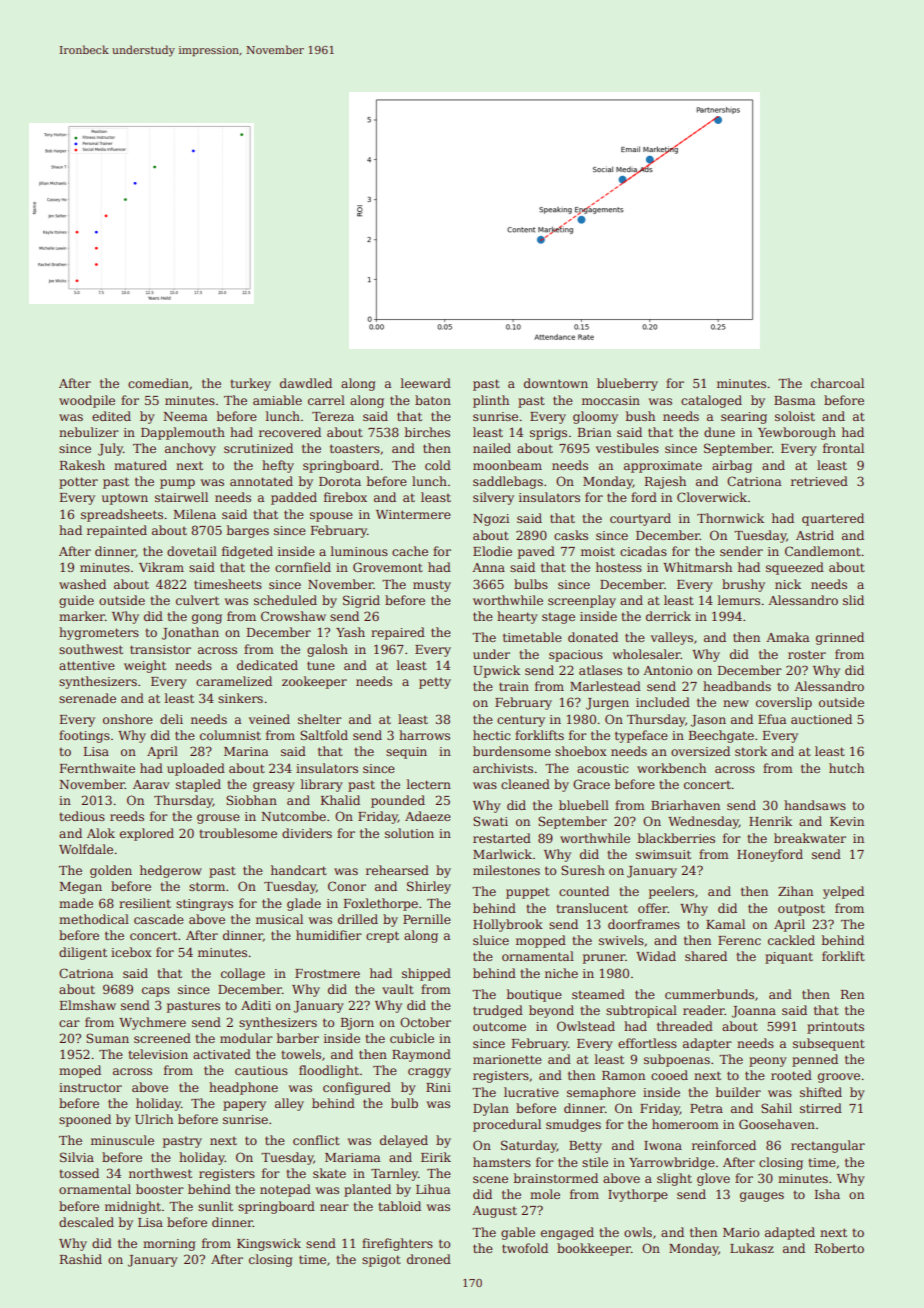 This page has height=1308, width=924. I want to click on blackberries, so click(676, 838).
